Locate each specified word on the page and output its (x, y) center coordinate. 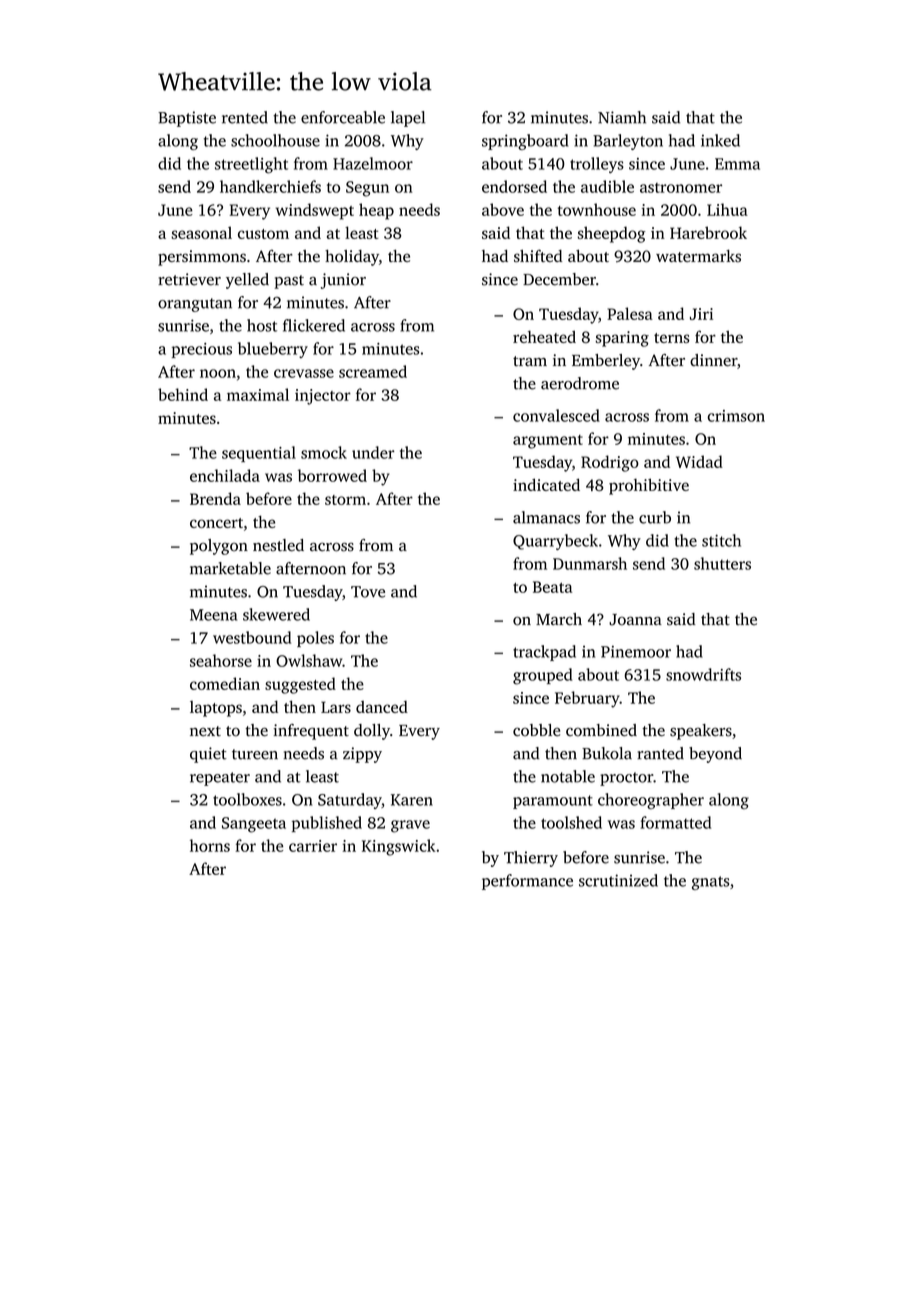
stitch (721, 540)
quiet (208, 755)
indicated (546, 484)
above (503, 209)
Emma (737, 164)
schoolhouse (275, 140)
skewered (276, 614)
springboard (525, 142)
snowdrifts (703, 674)
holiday (352, 258)
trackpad (544, 653)
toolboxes (247, 799)
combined (601, 730)
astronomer (681, 188)
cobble (536, 730)
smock (324, 452)
